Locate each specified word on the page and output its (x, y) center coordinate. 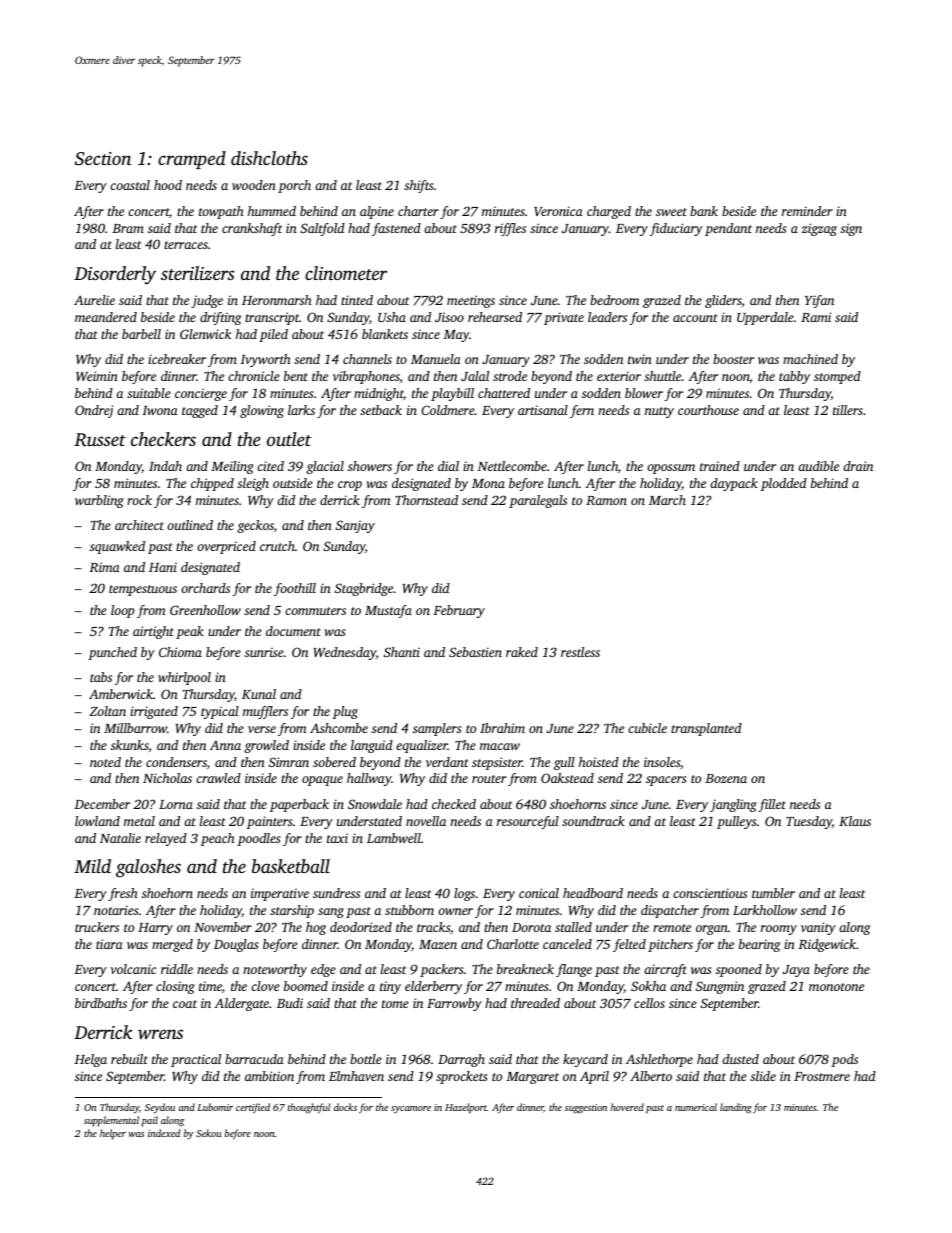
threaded (535, 1003)
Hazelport (466, 1108)
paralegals (538, 501)
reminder (807, 211)
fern (582, 411)
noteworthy (275, 970)
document (293, 631)
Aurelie (94, 300)
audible (818, 466)
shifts (419, 186)
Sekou (208, 1133)
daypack (734, 484)
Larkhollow (765, 910)
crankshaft (252, 229)
